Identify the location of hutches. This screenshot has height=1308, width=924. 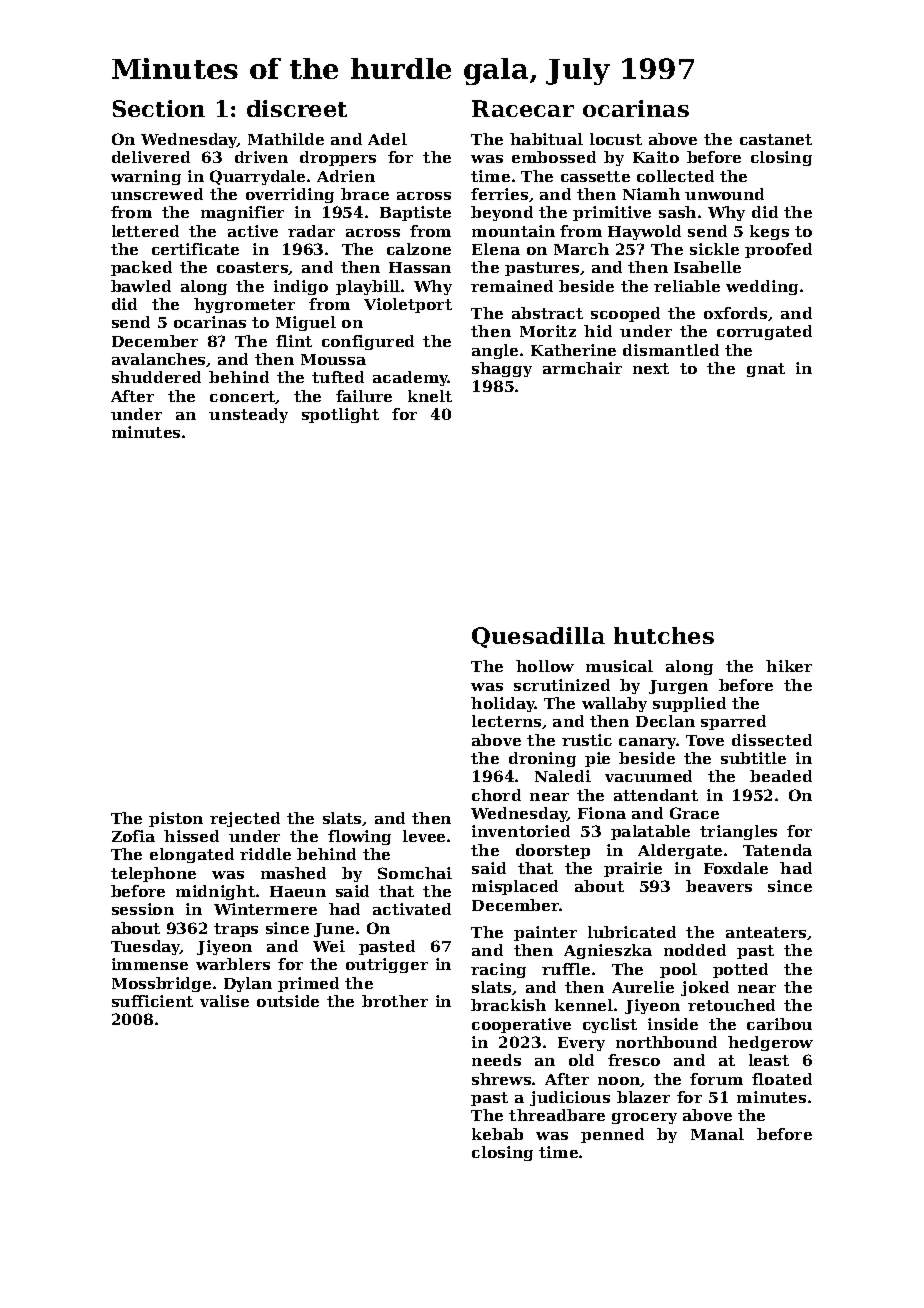
(664, 635).
